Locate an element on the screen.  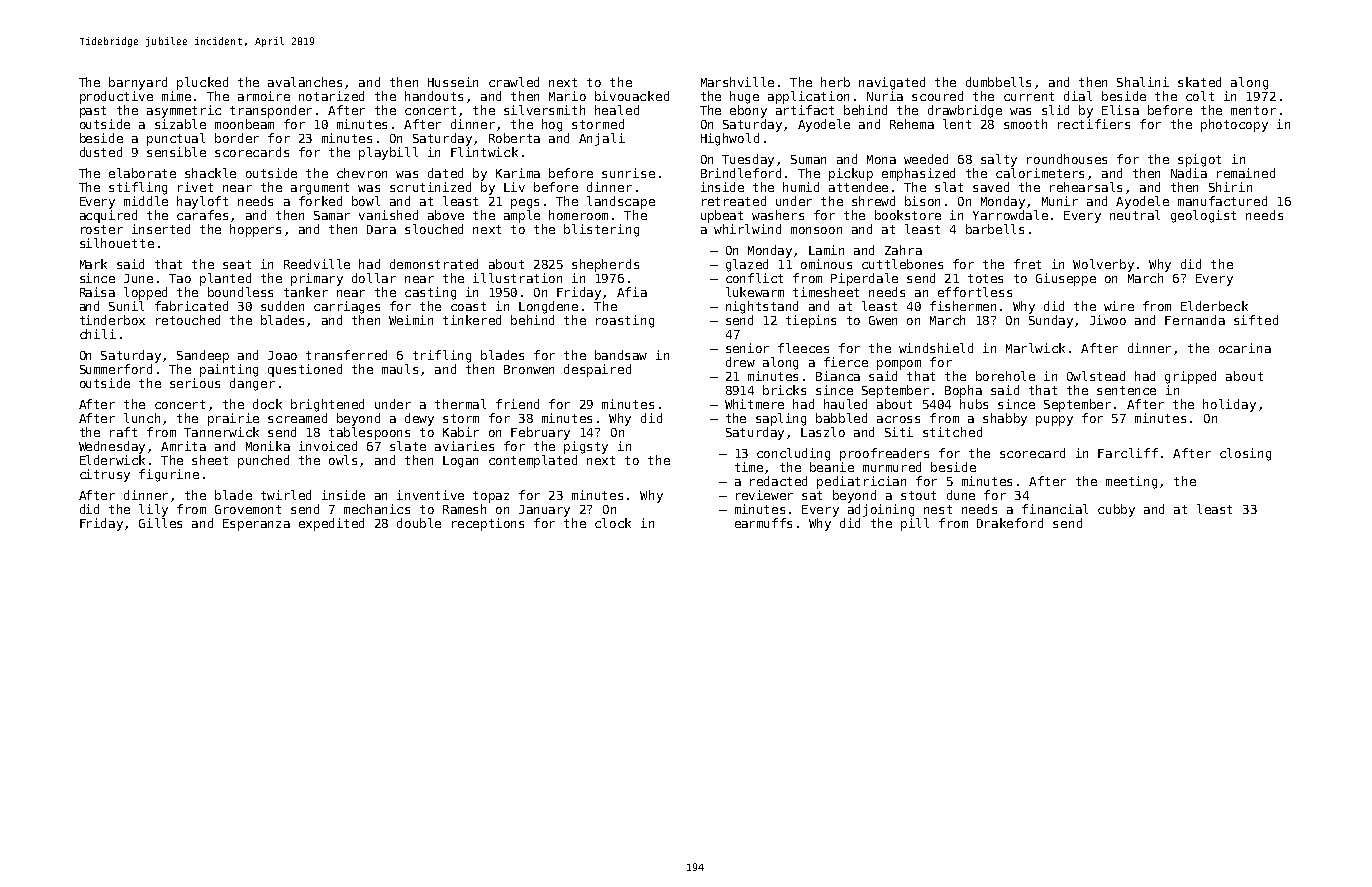
notarized is located at coordinates (331, 96).
